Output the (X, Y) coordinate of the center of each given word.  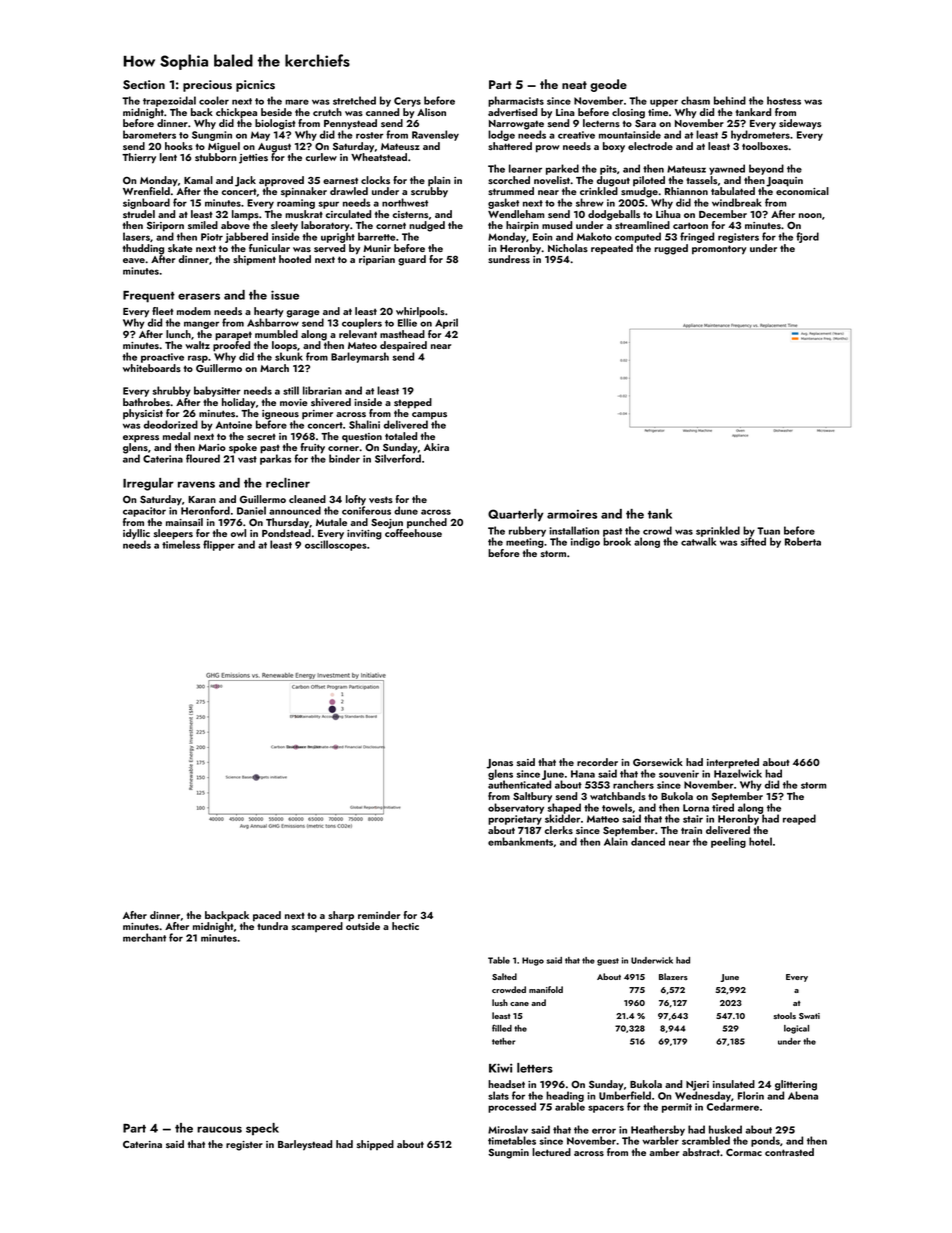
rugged (671, 249)
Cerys (407, 102)
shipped (375, 1145)
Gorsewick (658, 762)
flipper (219, 545)
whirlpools (420, 312)
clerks (559, 830)
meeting (525, 543)
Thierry (139, 158)
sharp (341, 916)
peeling (728, 842)
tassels (701, 180)
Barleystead (305, 1145)
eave (134, 260)
